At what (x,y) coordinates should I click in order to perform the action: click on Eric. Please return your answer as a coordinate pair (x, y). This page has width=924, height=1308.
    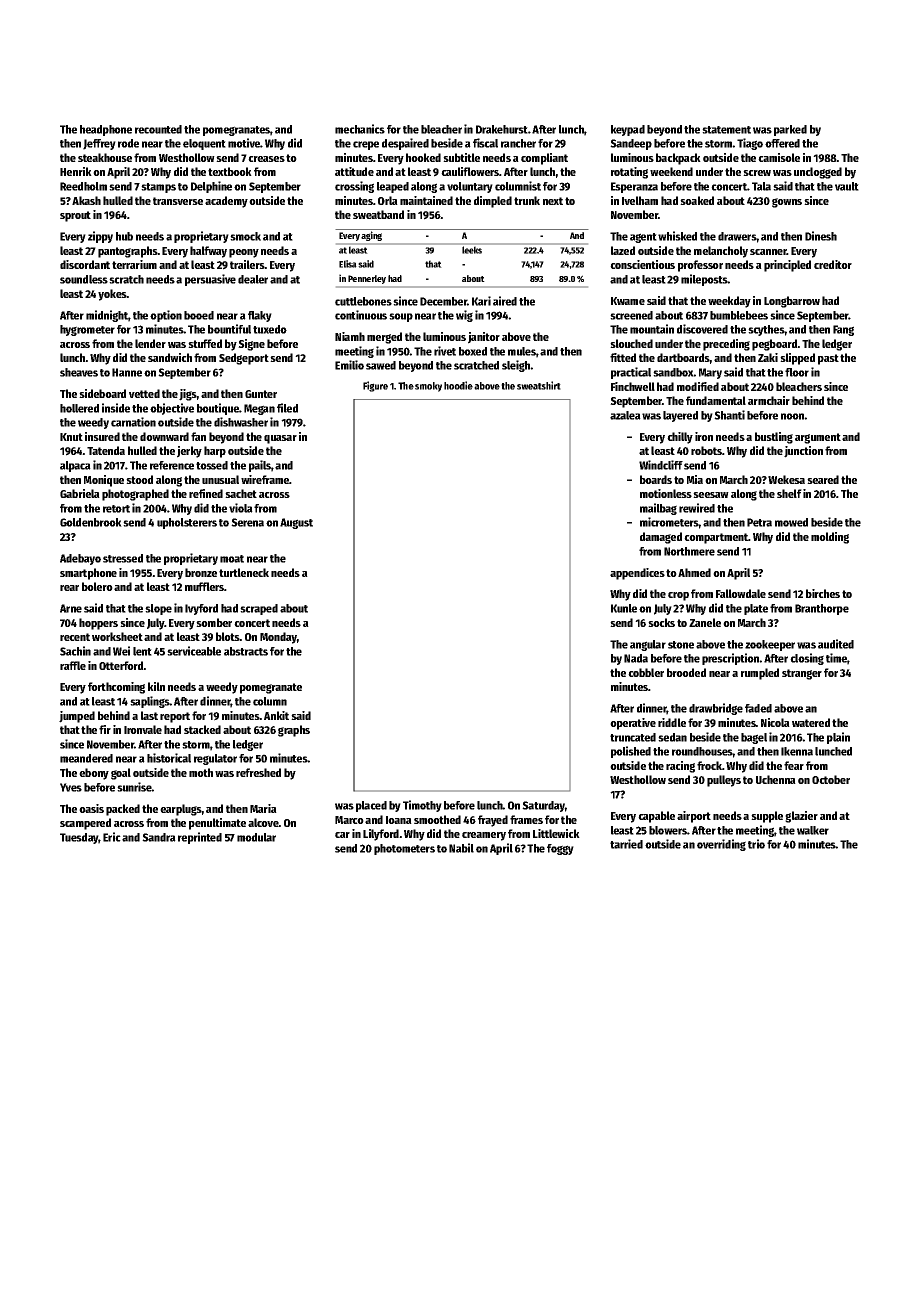
    Looking at the image, I should click on (112, 837).
